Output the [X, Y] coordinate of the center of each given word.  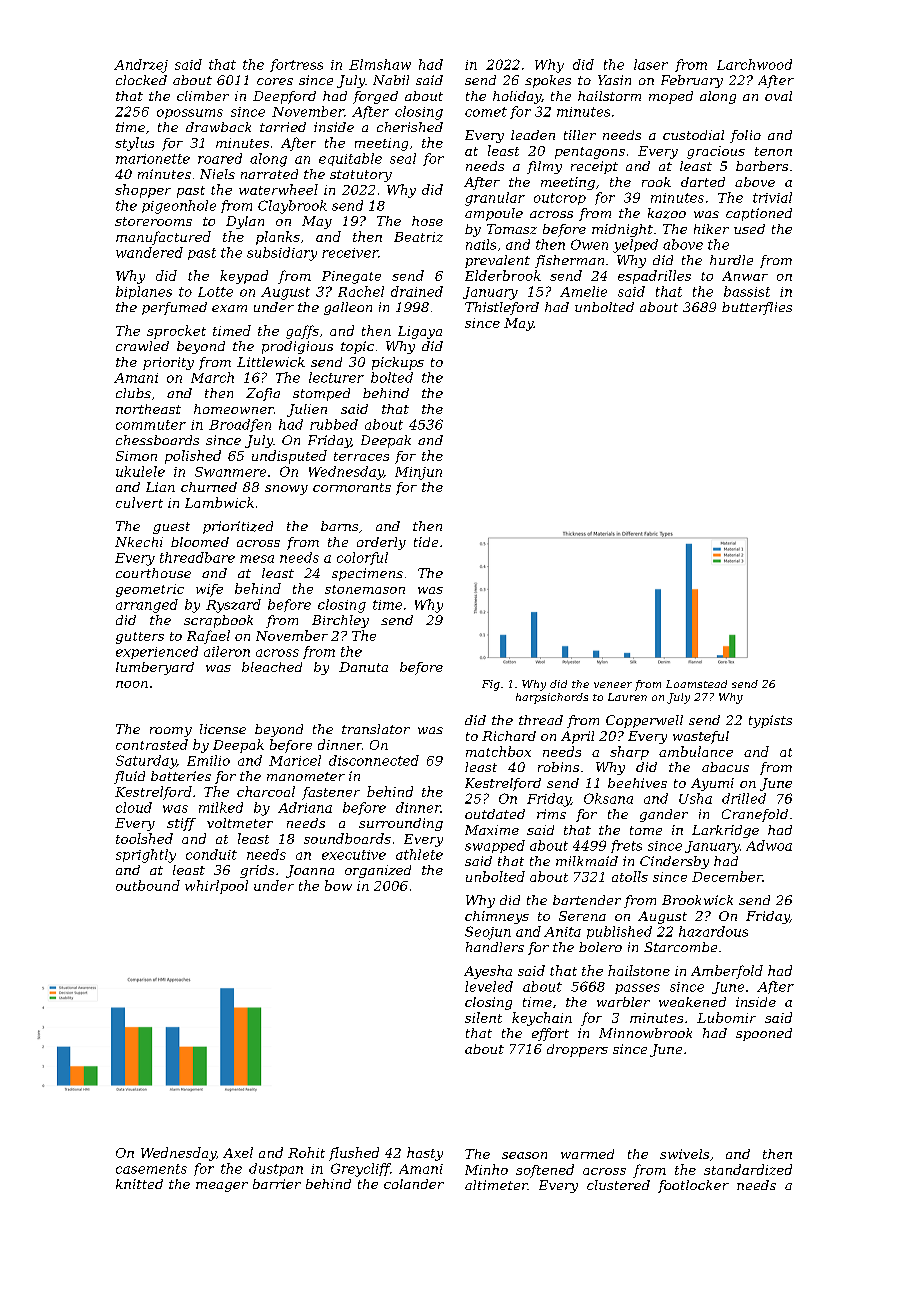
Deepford [284, 97]
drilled [744, 798]
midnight [622, 230]
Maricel [295, 760]
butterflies [757, 308]
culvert [139, 502]
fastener [331, 793]
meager [222, 1187]
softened [545, 1171]
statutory [361, 176]
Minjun [418, 473]
